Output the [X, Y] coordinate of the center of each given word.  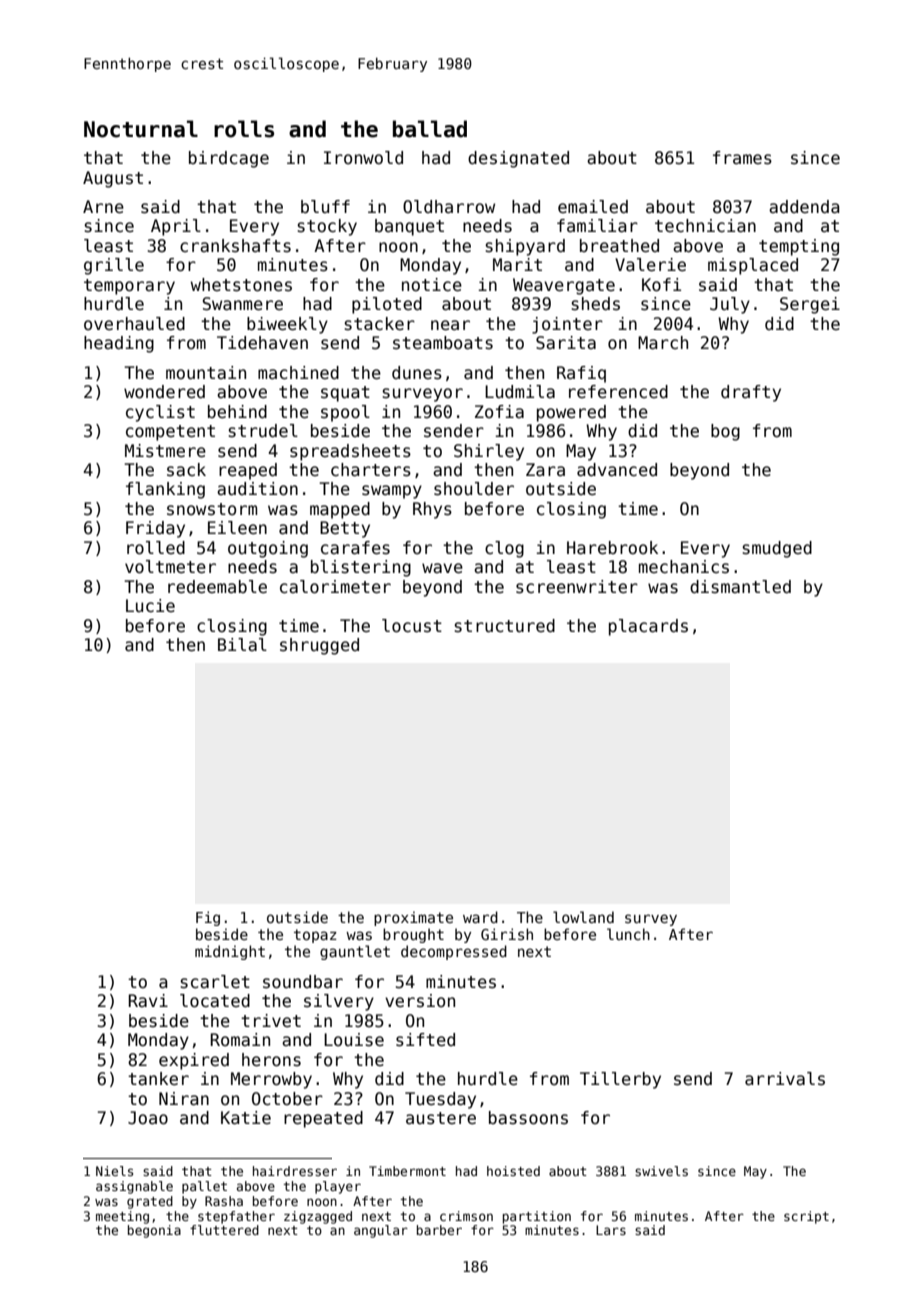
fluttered [224, 1230]
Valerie [650, 265]
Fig [208, 918]
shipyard [525, 247]
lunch [628, 934]
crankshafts [235, 246]
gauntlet [355, 952]
